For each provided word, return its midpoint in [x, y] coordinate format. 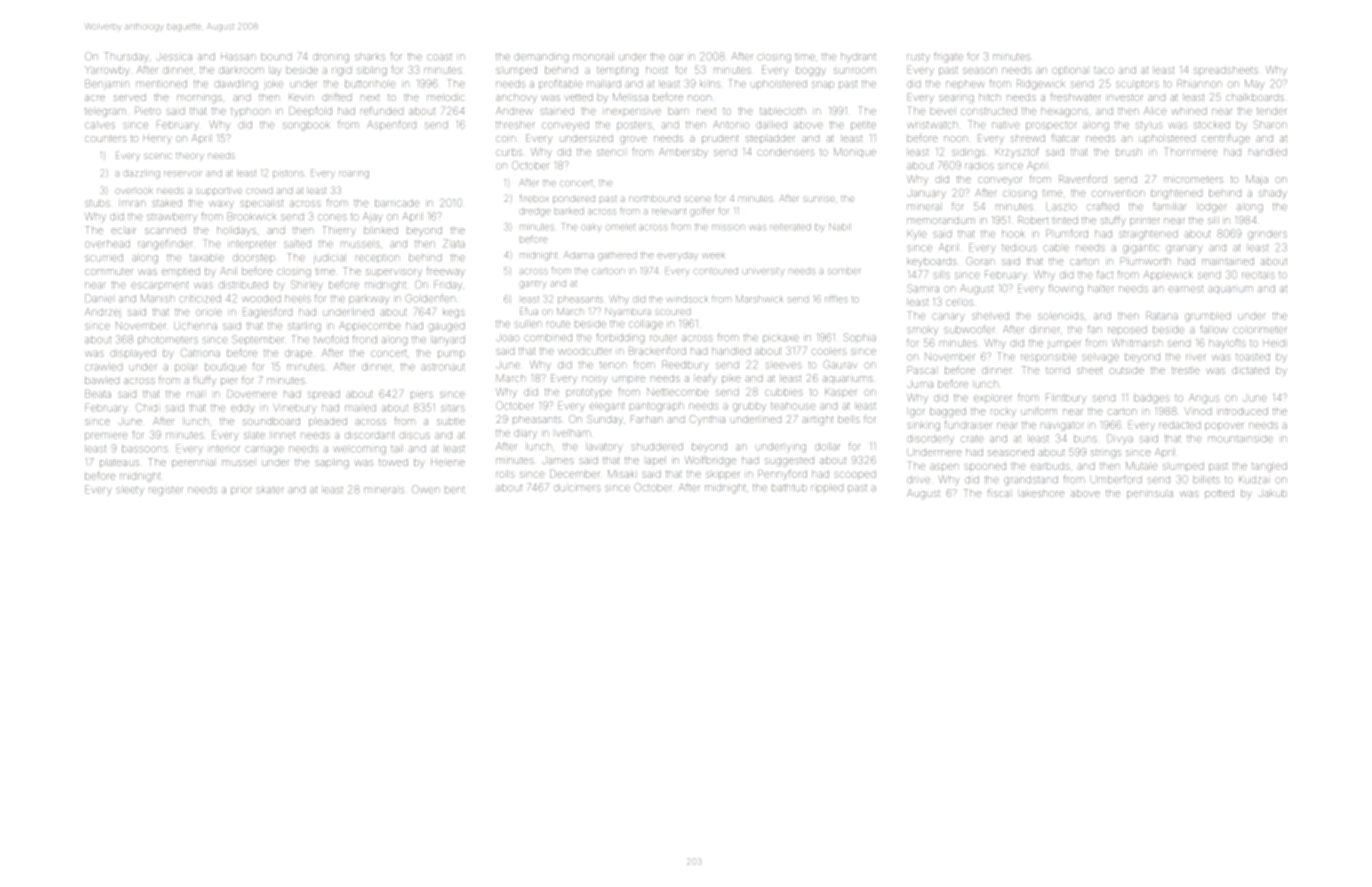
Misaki [622, 474]
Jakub [1273, 493]
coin [505, 139]
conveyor [1000, 180]
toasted [1253, 357]
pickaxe [781, 339]
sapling [332, 464]
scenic [158, 156]
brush [1129, 152]
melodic [445, 97]
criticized [200, 299]
